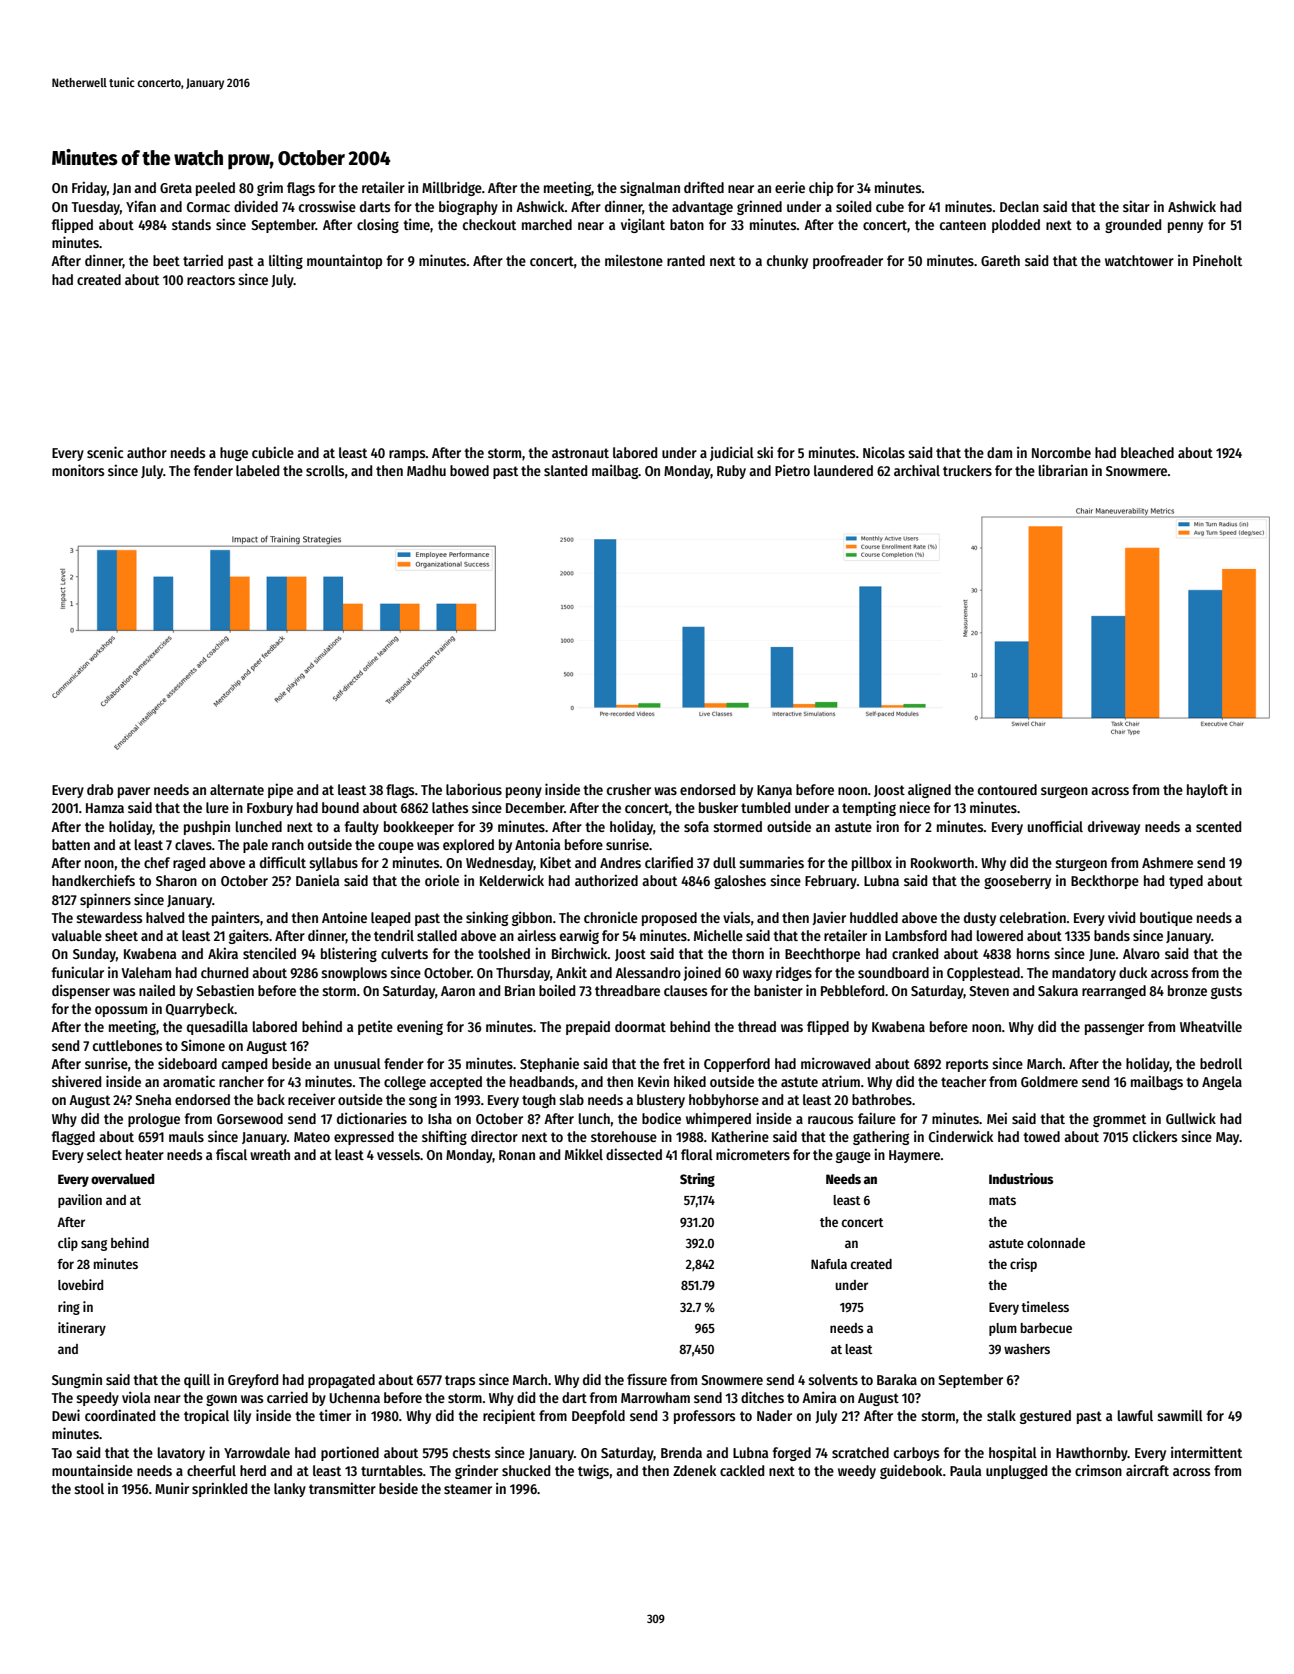  Describe the element at coordinates (829, 918) in the screenshot. I see `Javier` at that location.
